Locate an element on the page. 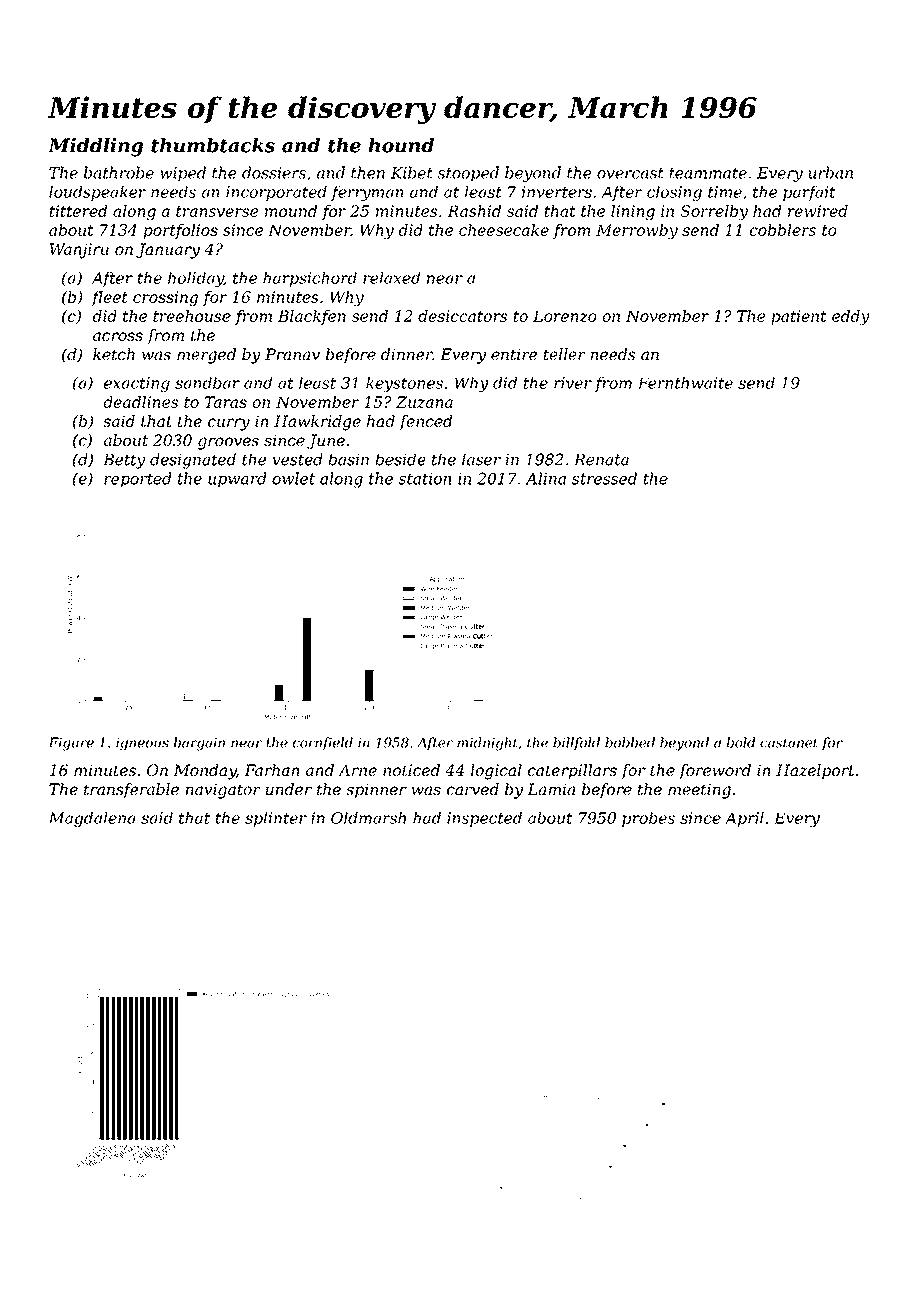 The height and width of the page is (1308, 924). splinter is located at coordinates (276, 819).
